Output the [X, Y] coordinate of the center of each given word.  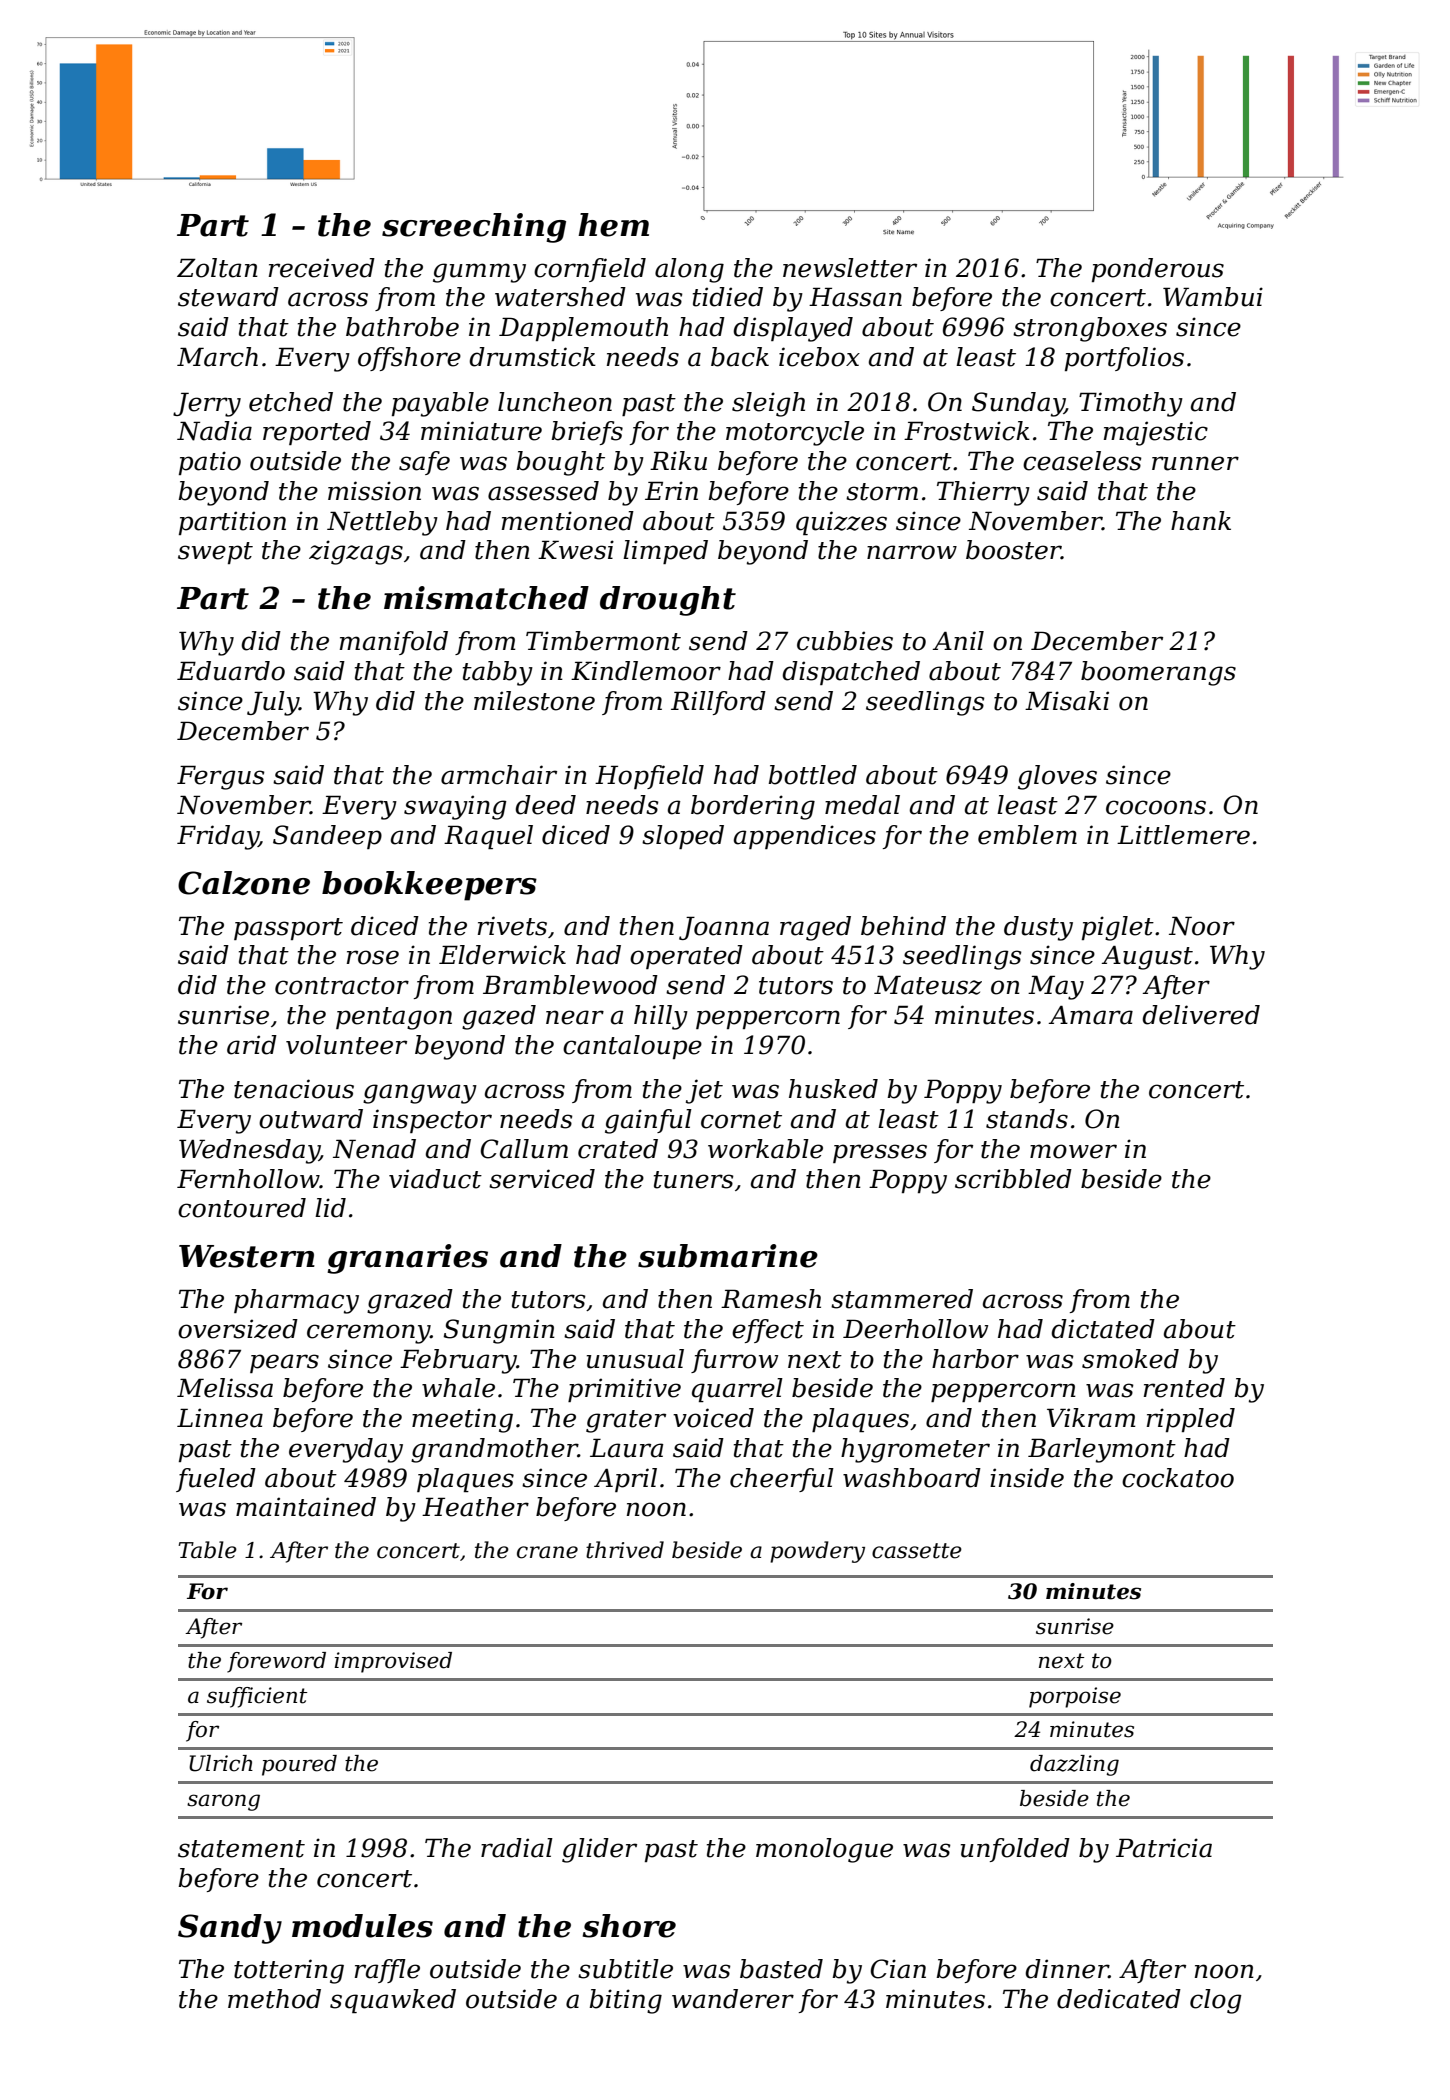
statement [241, 1849]
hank [1201, 521]
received [322, 268]
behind [903, 926]
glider [599, 1850]
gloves [1057, 777]
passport [288, 929]
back [740, 357]
